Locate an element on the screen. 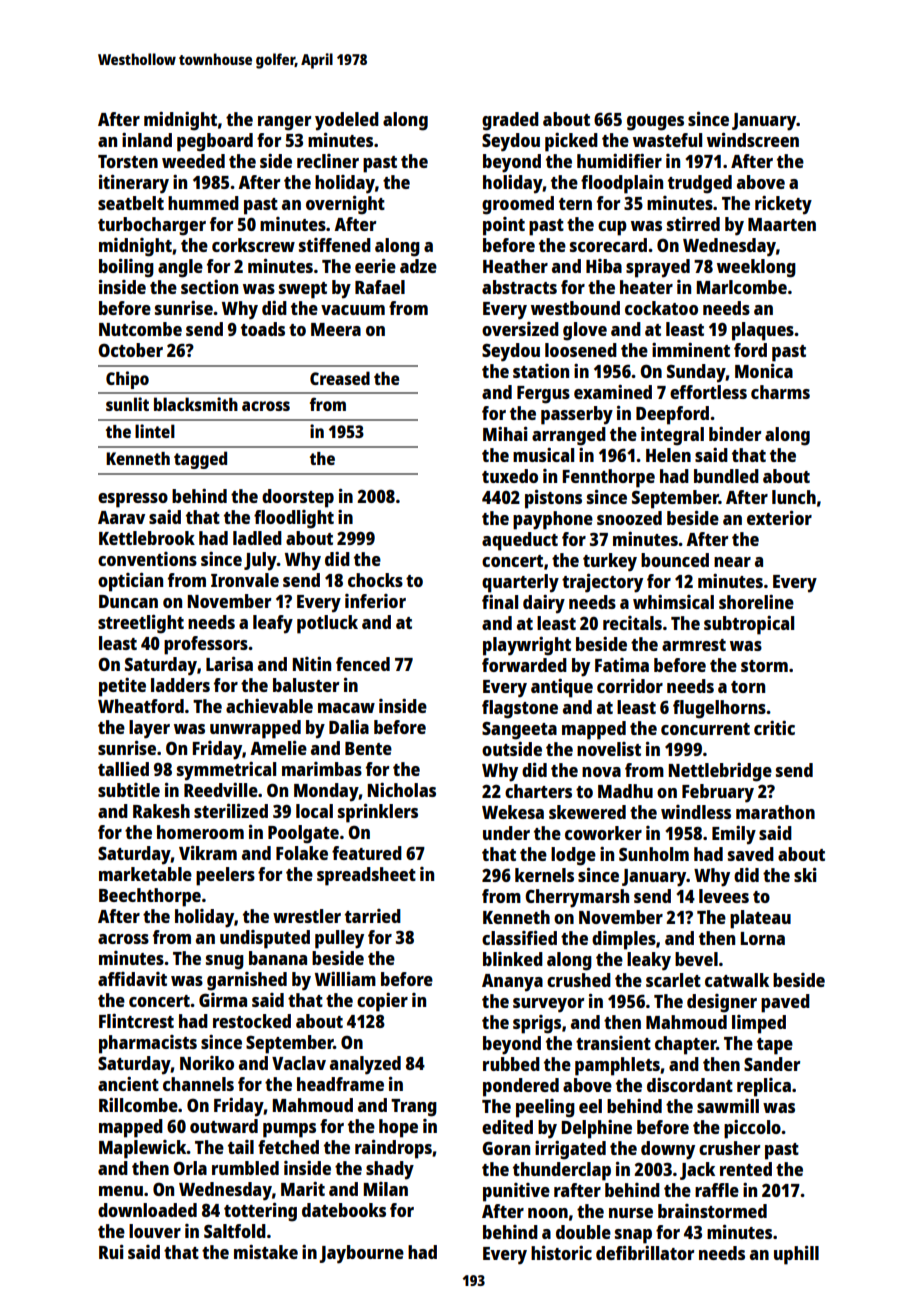 The height and width of the screenshot is (1308, 924). Bente is located at coordinates (368, 748).
